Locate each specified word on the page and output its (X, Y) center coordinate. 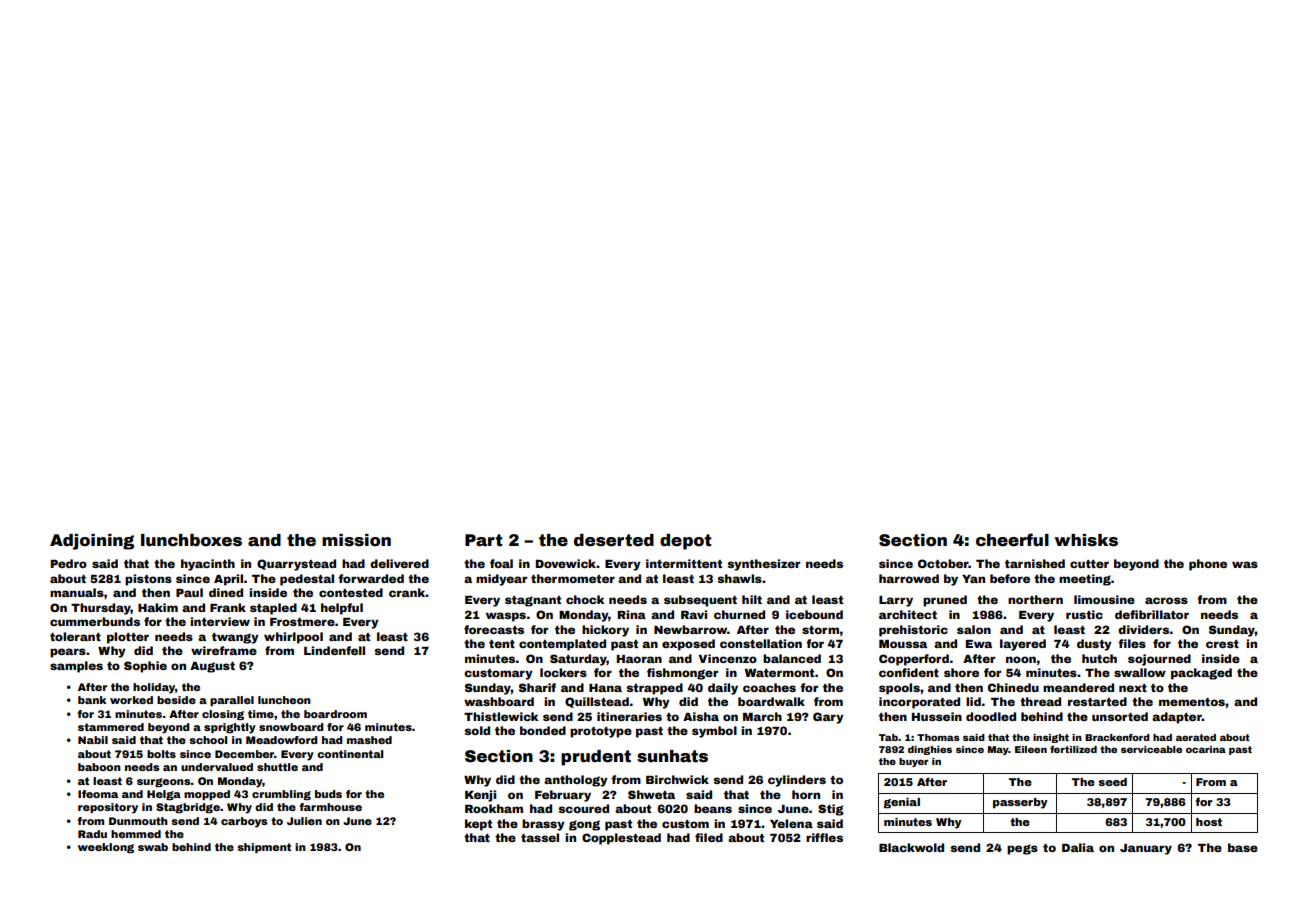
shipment (264, 848)
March (762, 716)
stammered (111, 727)
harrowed (909, 578)
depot (685, 542)
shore (961, 672)
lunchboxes (191, 540)
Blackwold (911, 847)
